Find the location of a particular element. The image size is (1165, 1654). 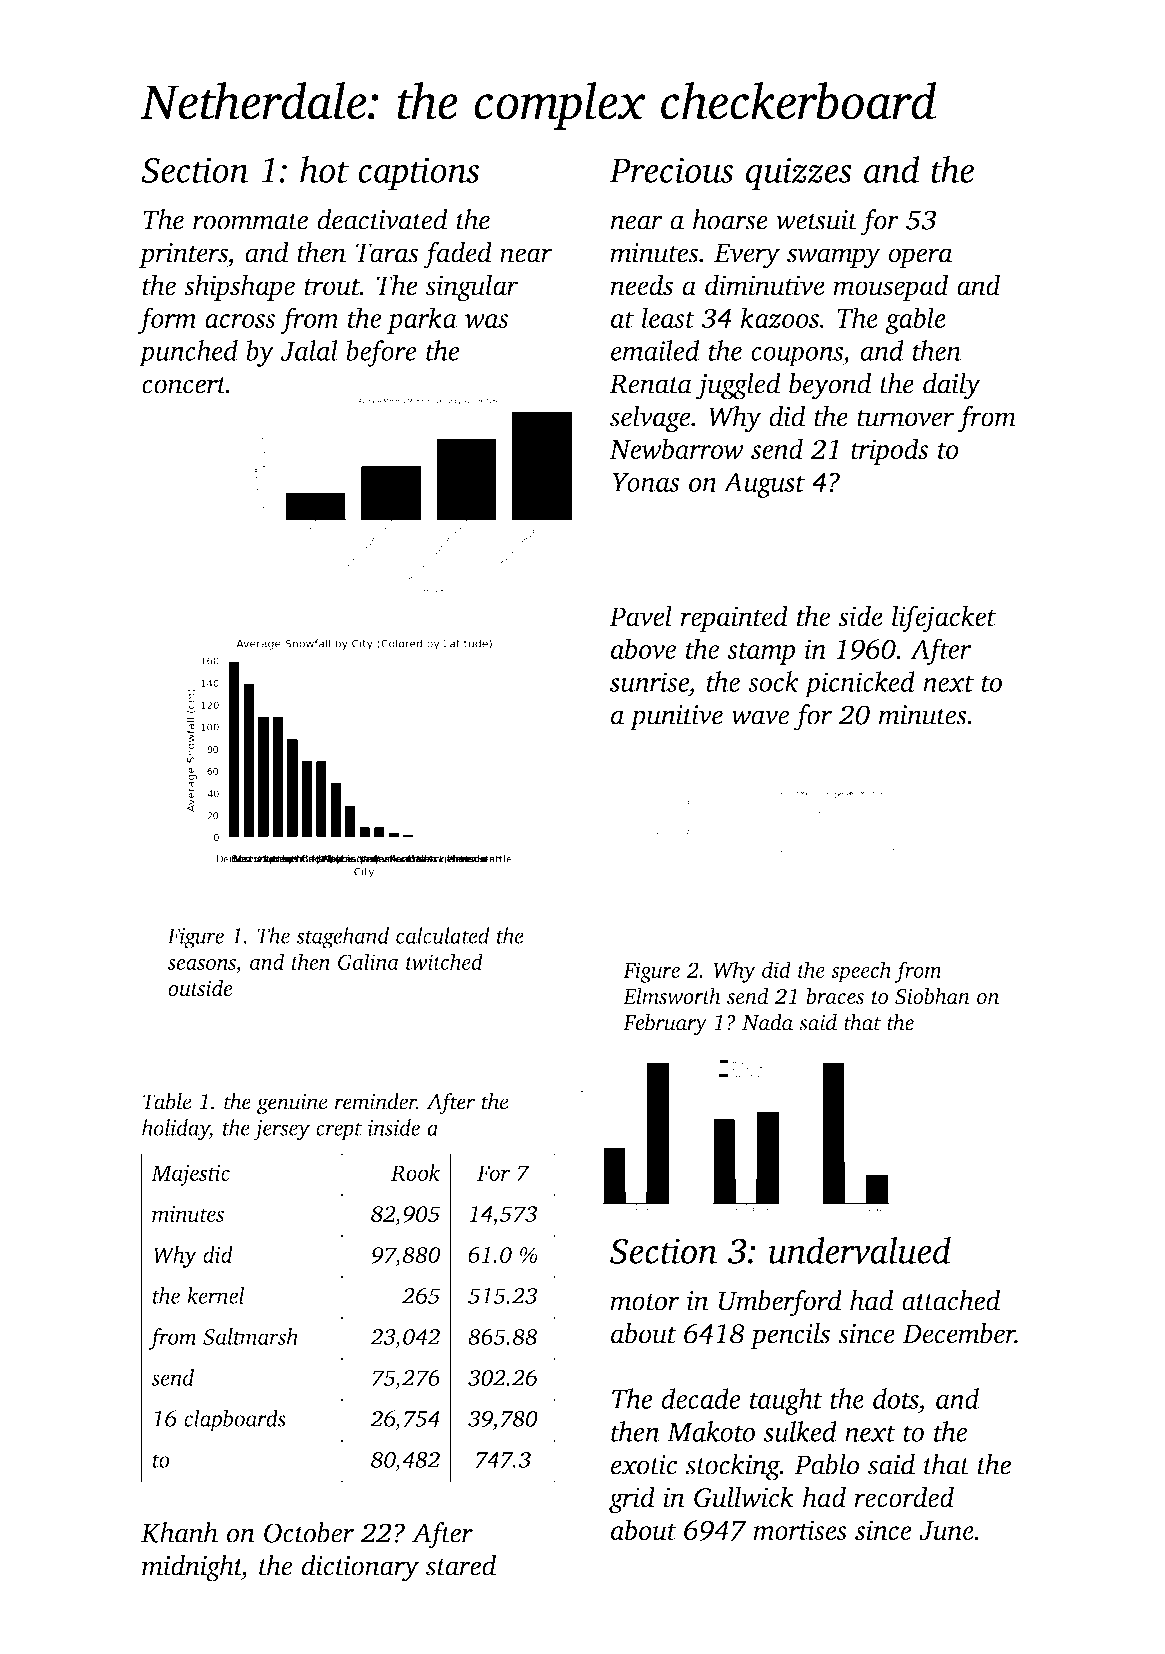

twitched is located at coordinates (444, 961).
